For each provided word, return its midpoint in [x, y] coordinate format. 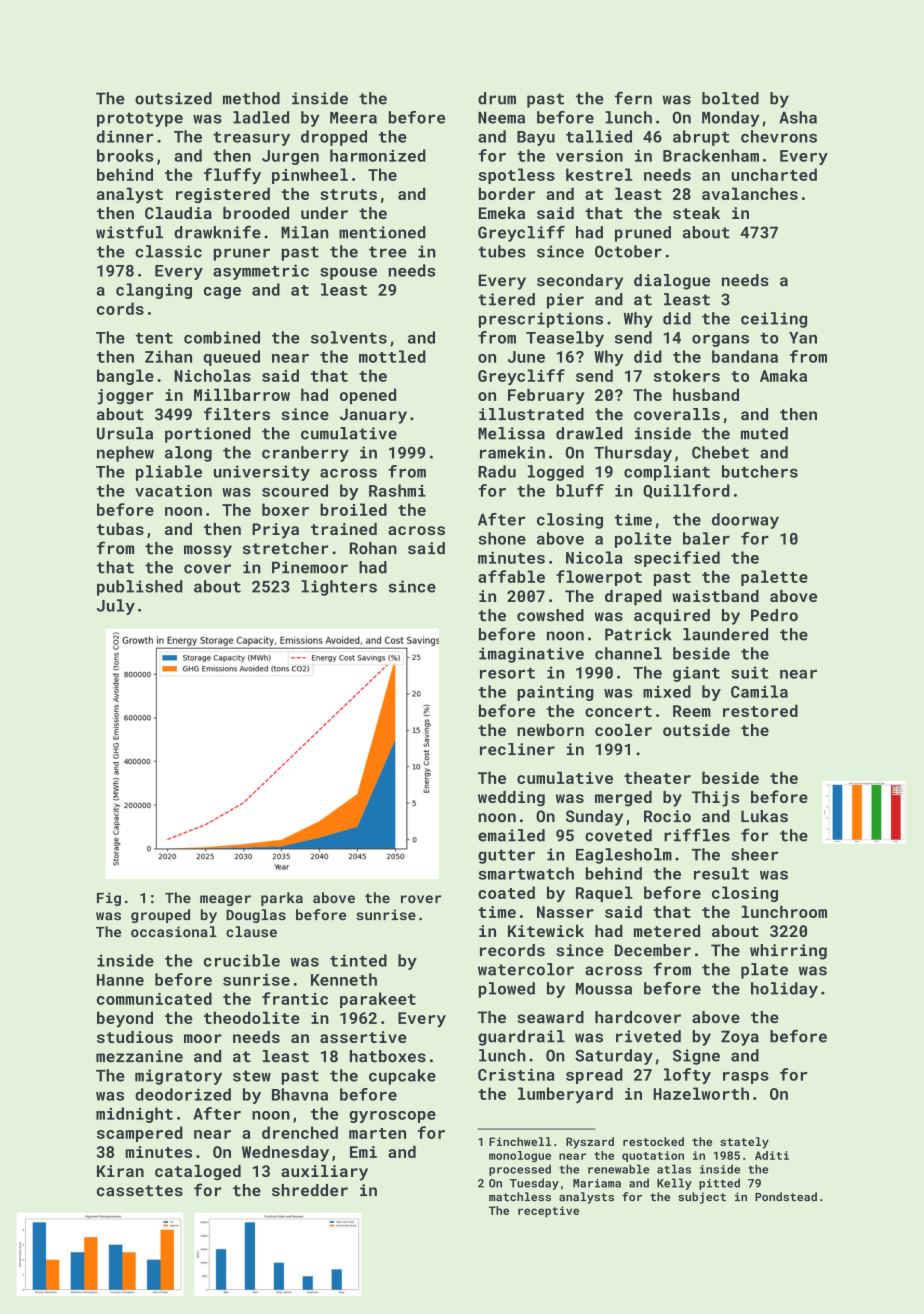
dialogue [672, 282]
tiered [506, 299]
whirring [788, 952]
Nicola [594, 557]
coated [506, 892]
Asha [798, 117]
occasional [174, 932]
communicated [154, 998]
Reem [692, 711]
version [589, 155]
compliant [667, 473]
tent [154, 338]
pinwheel [310, 176]
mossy [208, 551]
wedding [511, 799]
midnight [134, 1115]
